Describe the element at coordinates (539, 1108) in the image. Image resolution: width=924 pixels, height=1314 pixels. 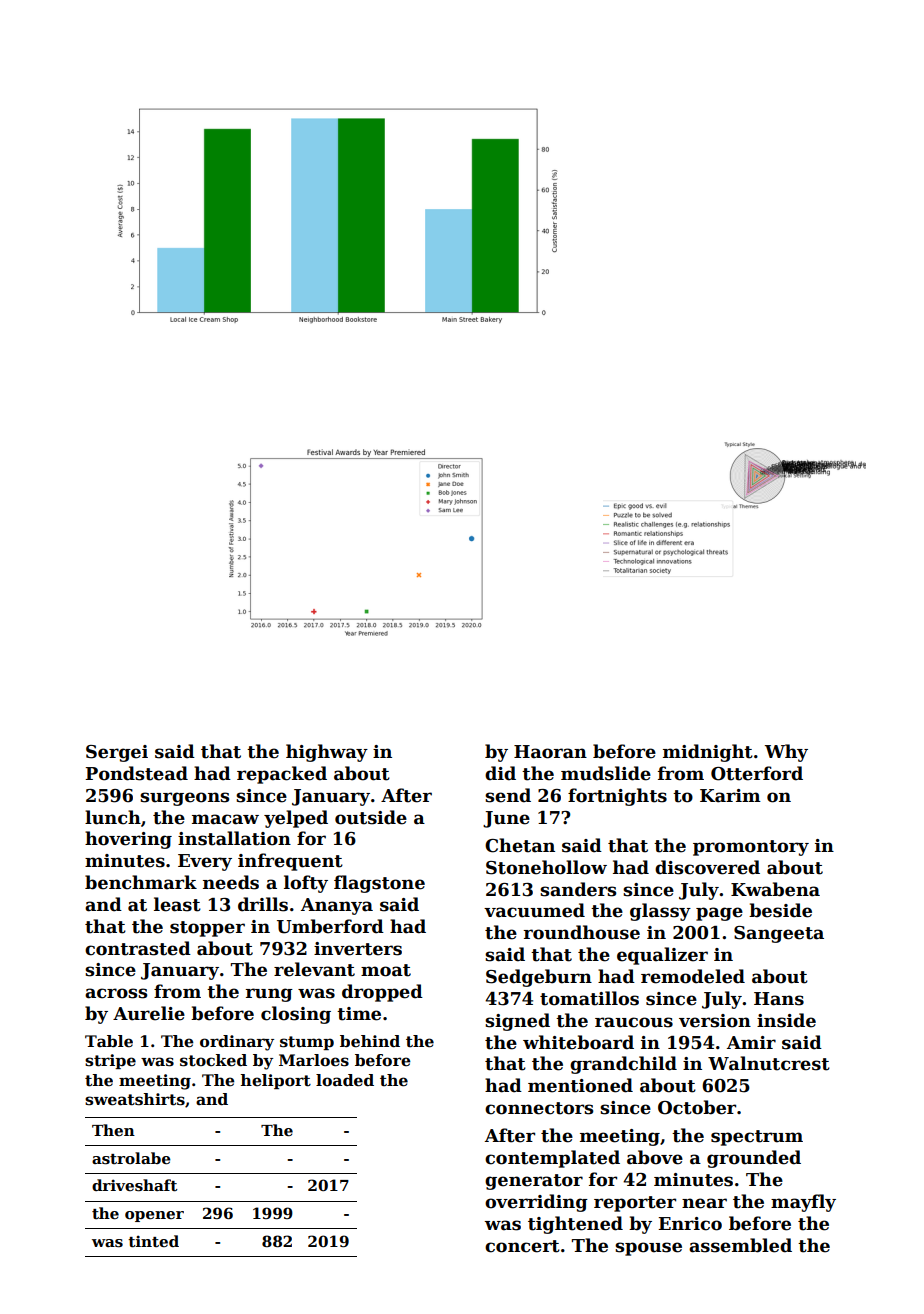
I see `connectors` at that location.
